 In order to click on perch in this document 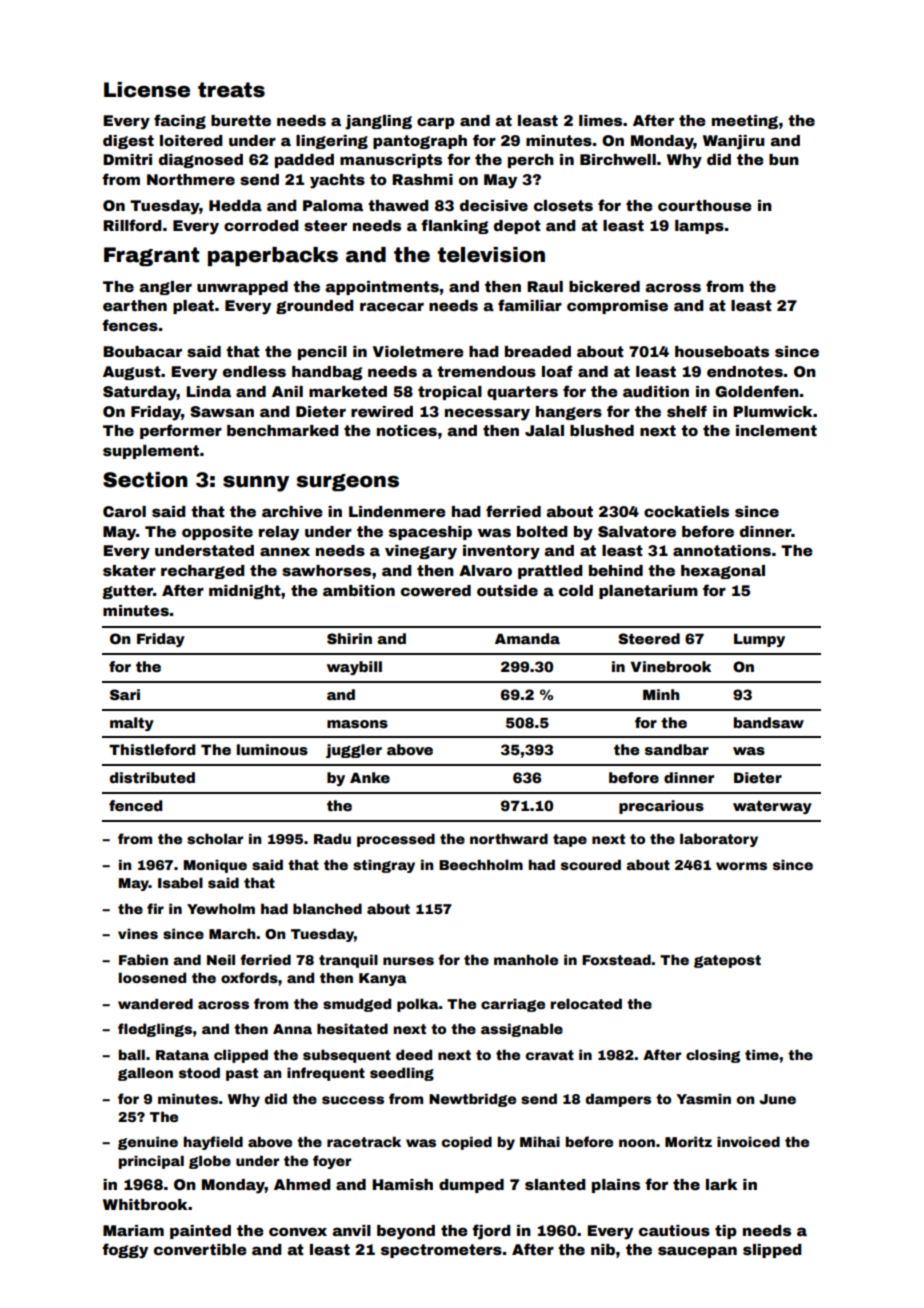, I will do `click(531, 161)`.
